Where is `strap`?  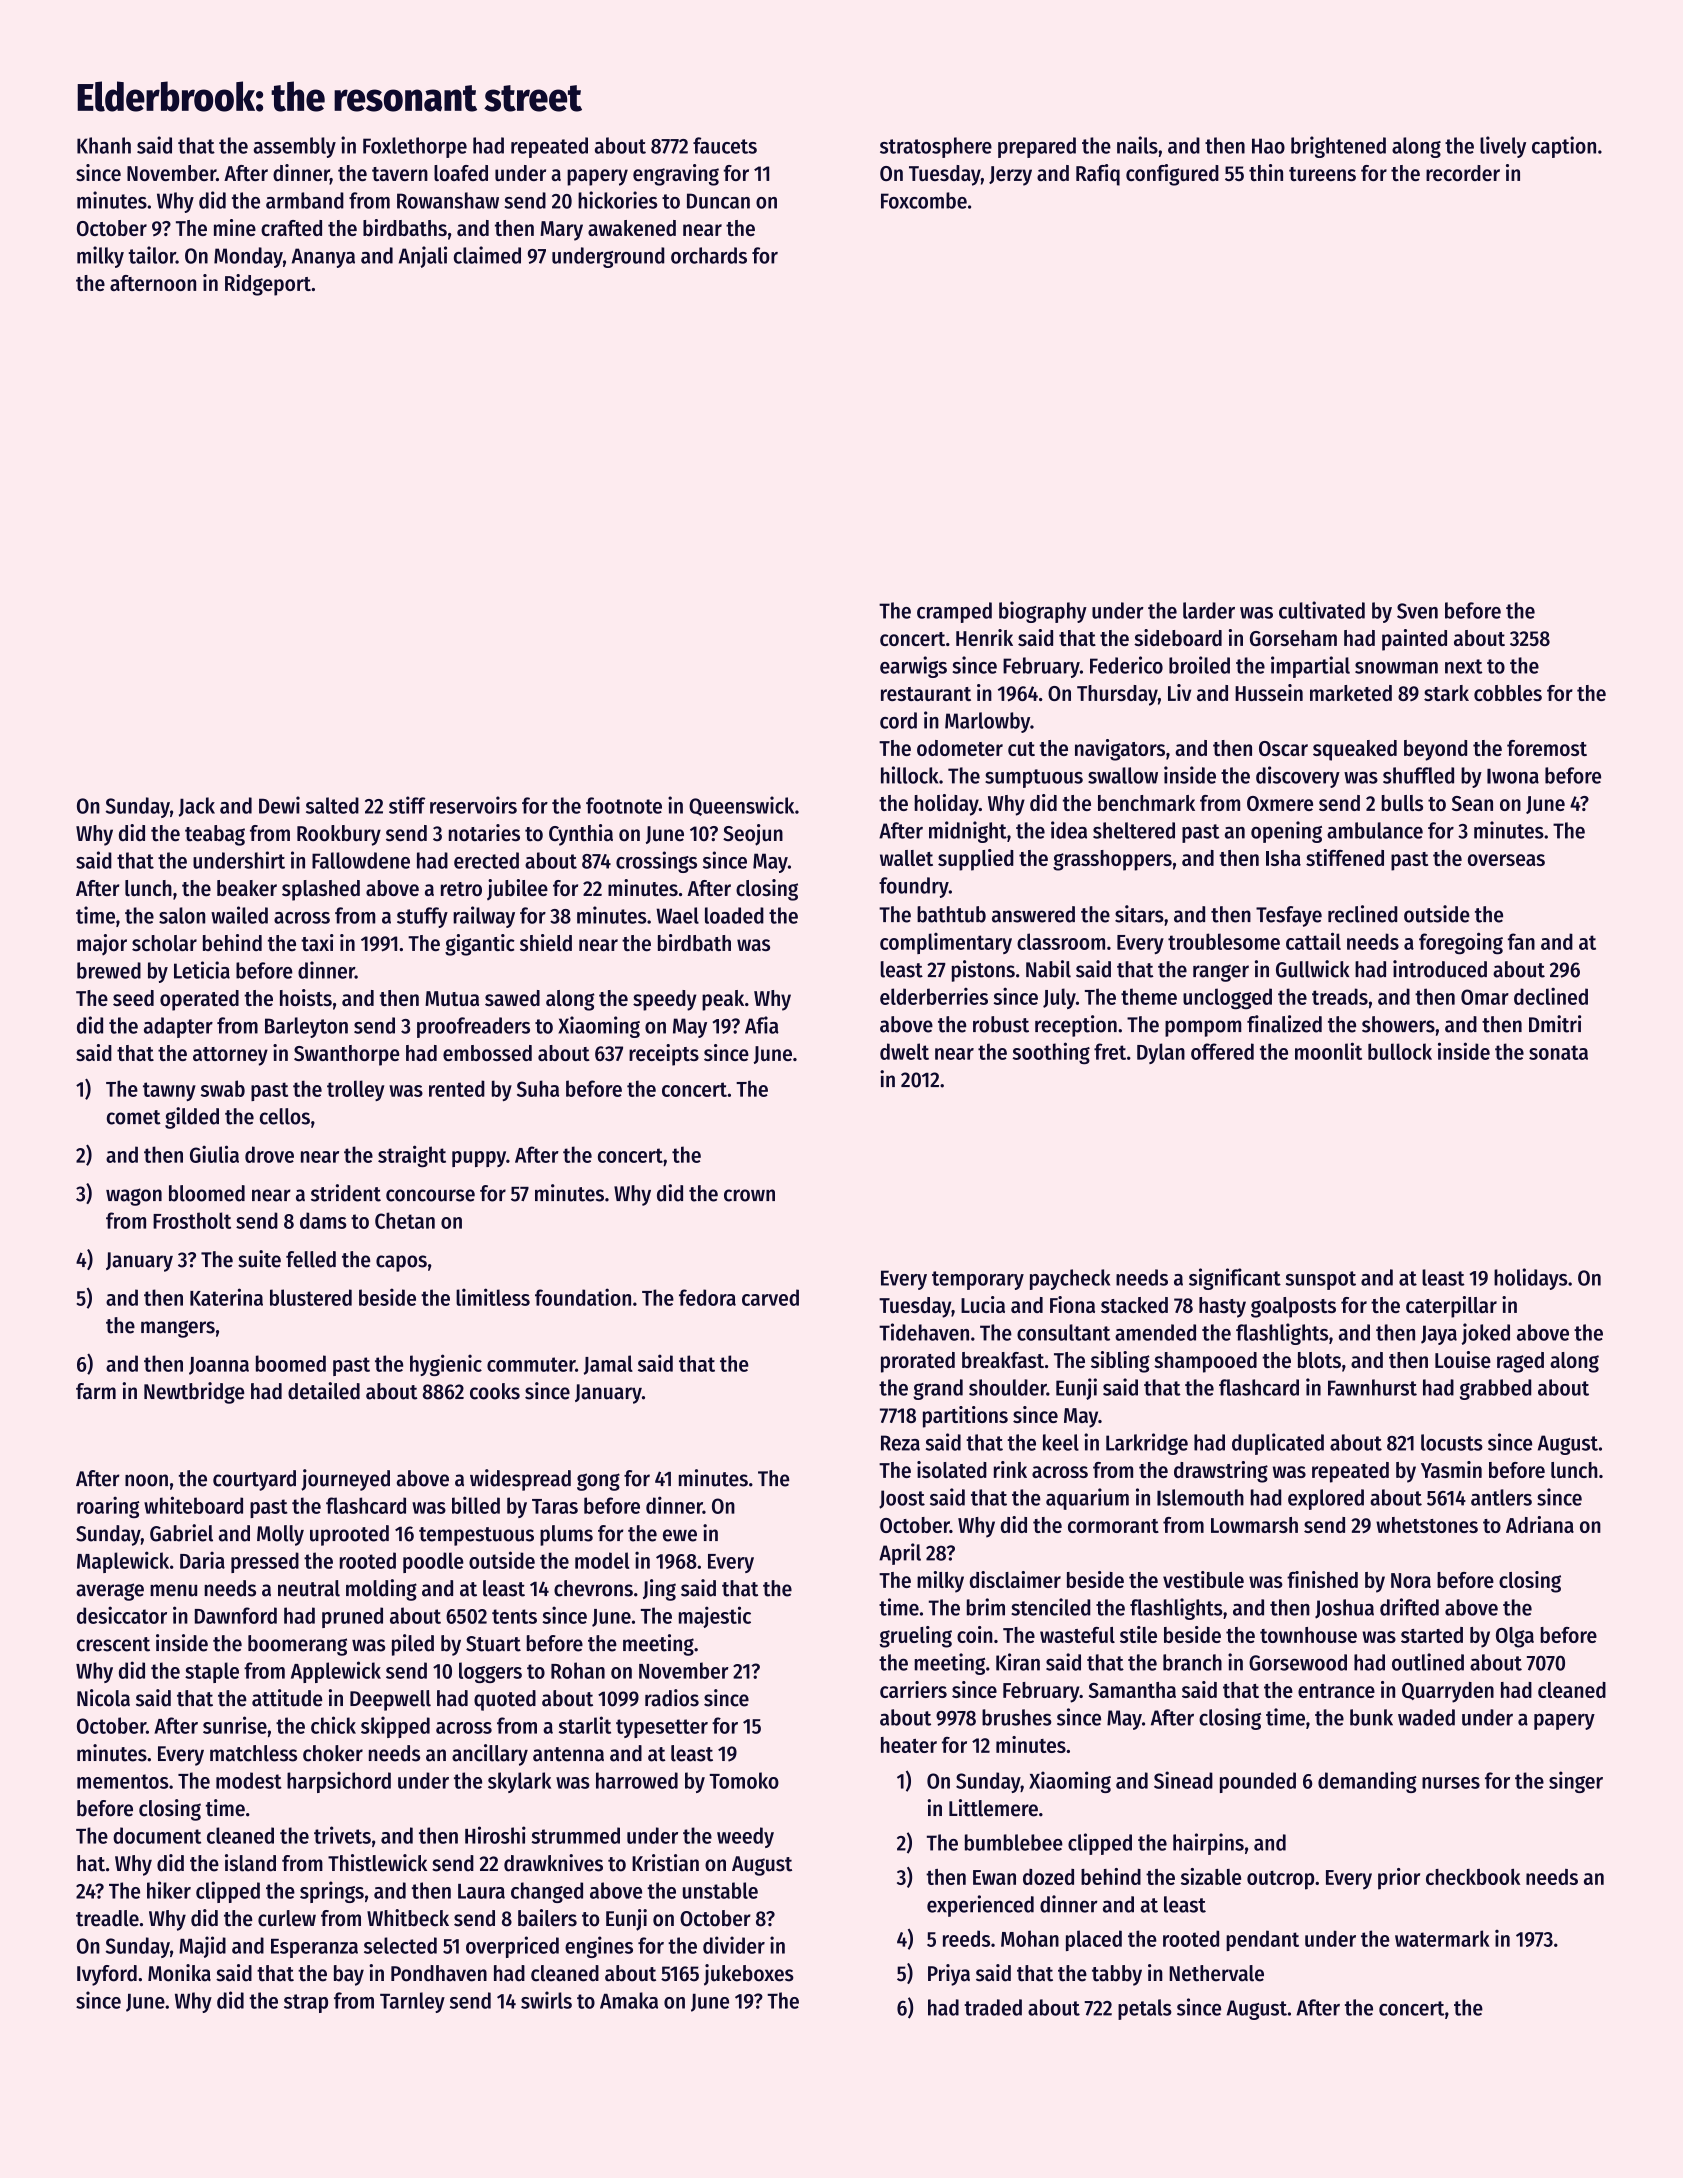
strap is located at coordinates (306, 2003).
